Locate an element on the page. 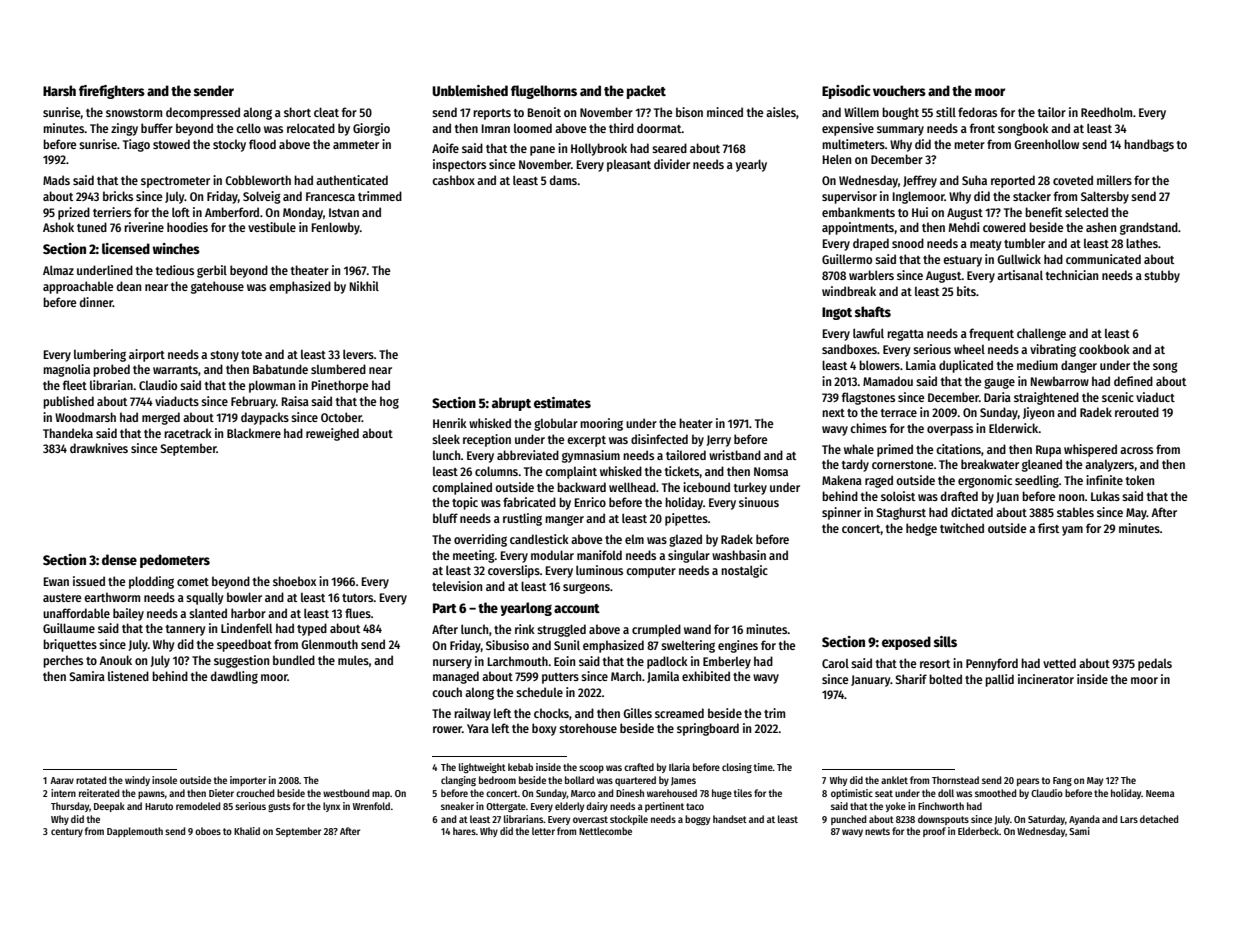 The image size is (1233, 952). lathes is located at coordinates (1142, 243).
